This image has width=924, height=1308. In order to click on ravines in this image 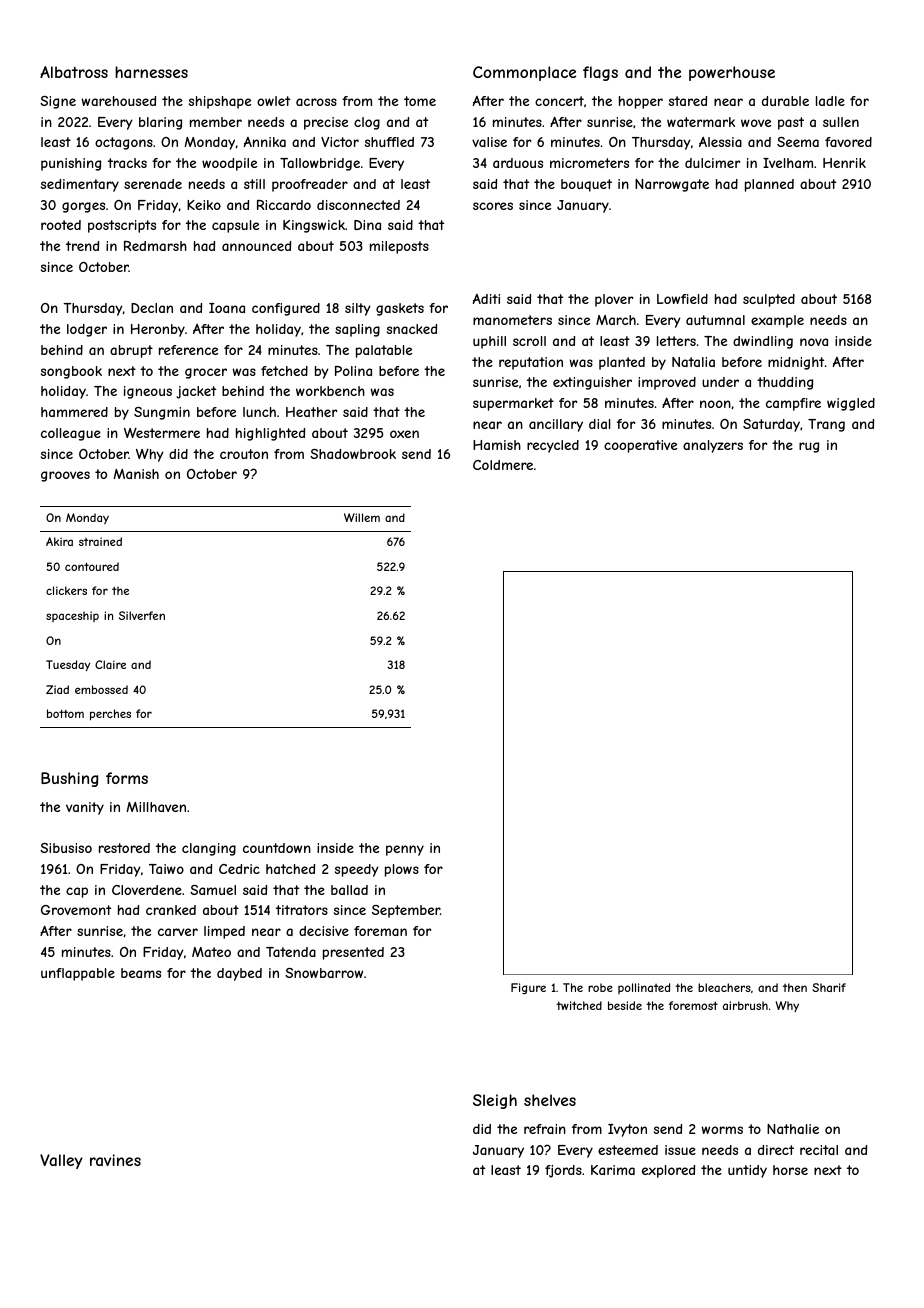, I will do `click(115, 1160)`.
